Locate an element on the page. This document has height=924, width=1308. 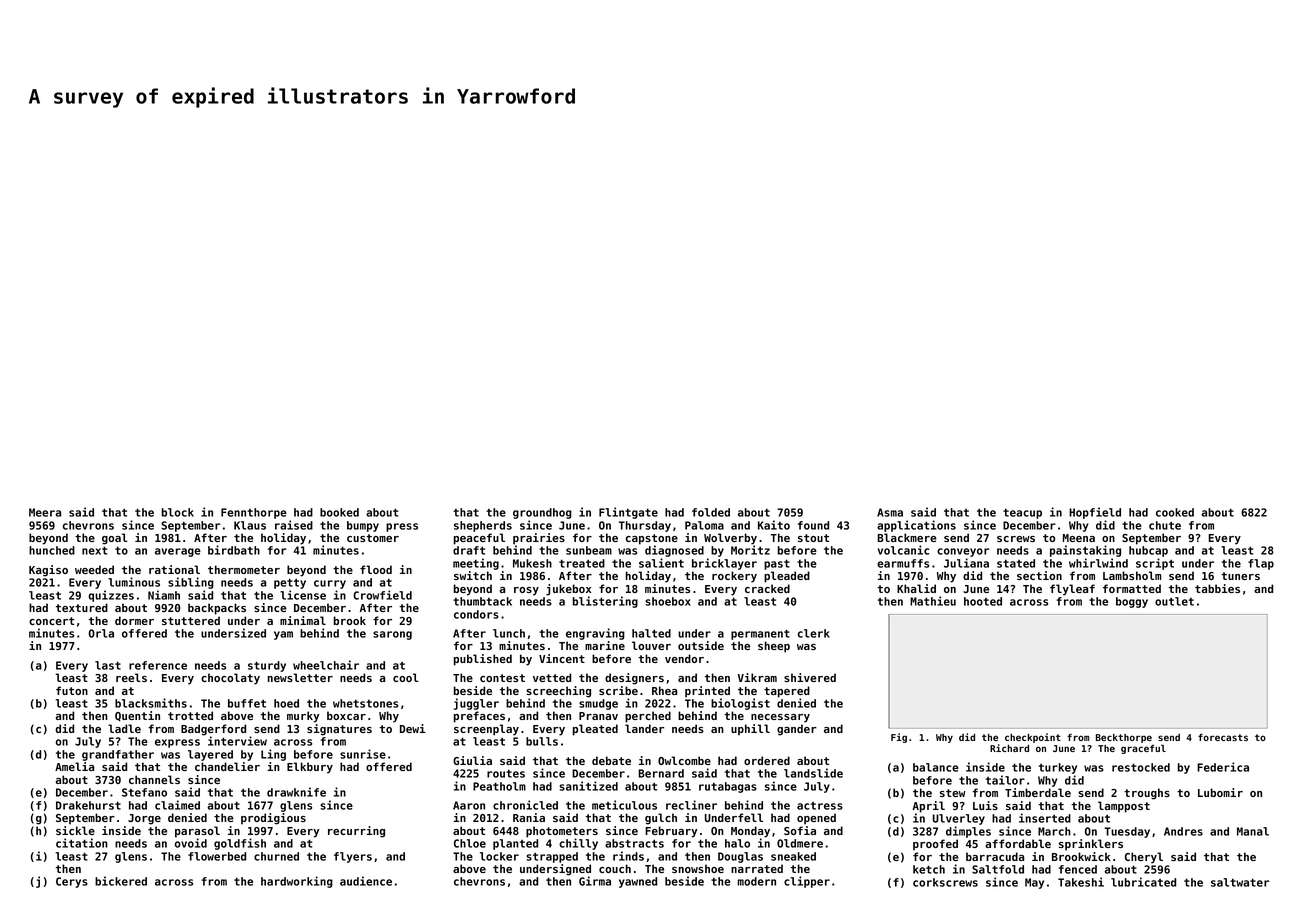
raised is located at coordinates (294, 525).
